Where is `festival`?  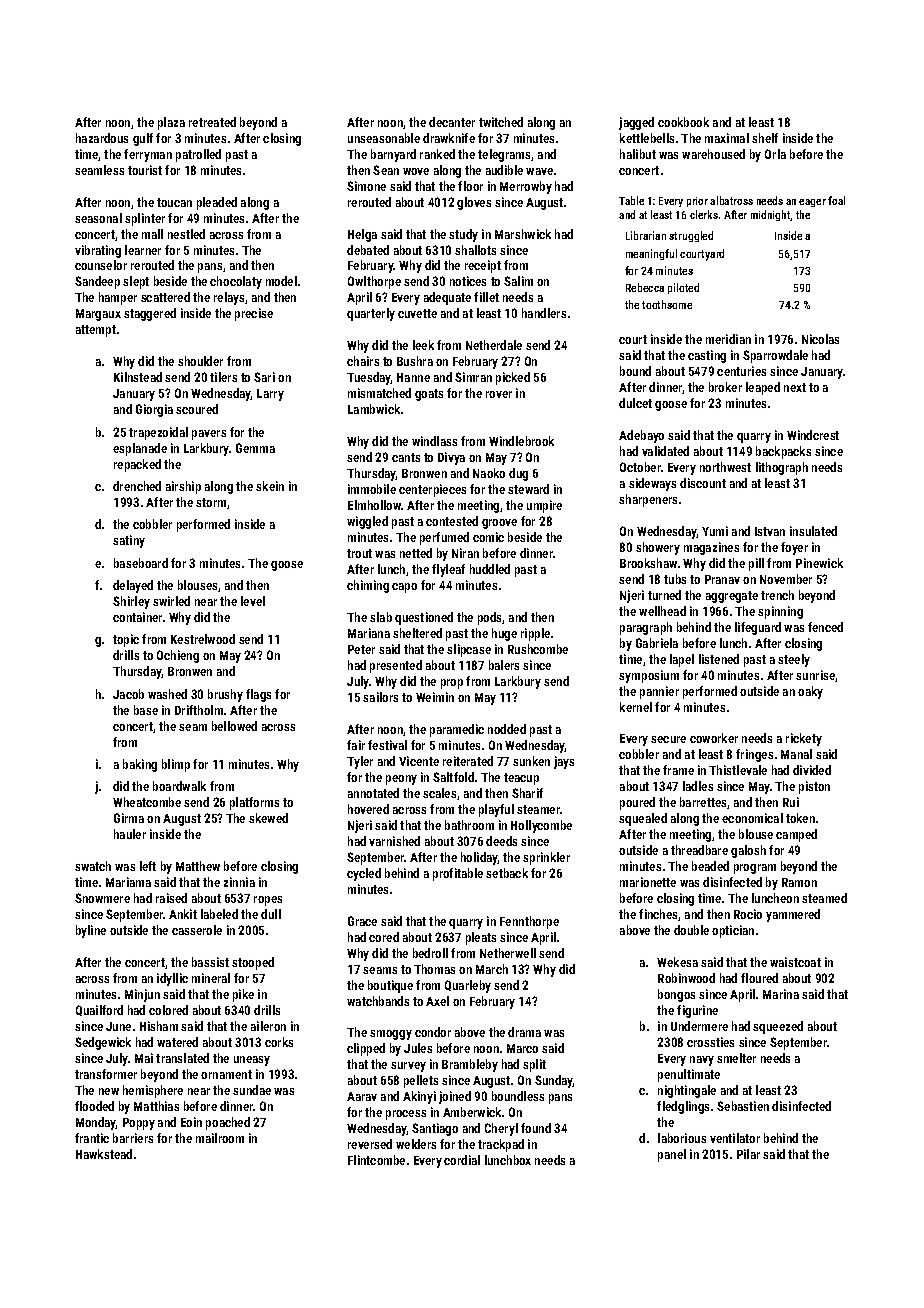
festival is located at coordinates (387, 745).
